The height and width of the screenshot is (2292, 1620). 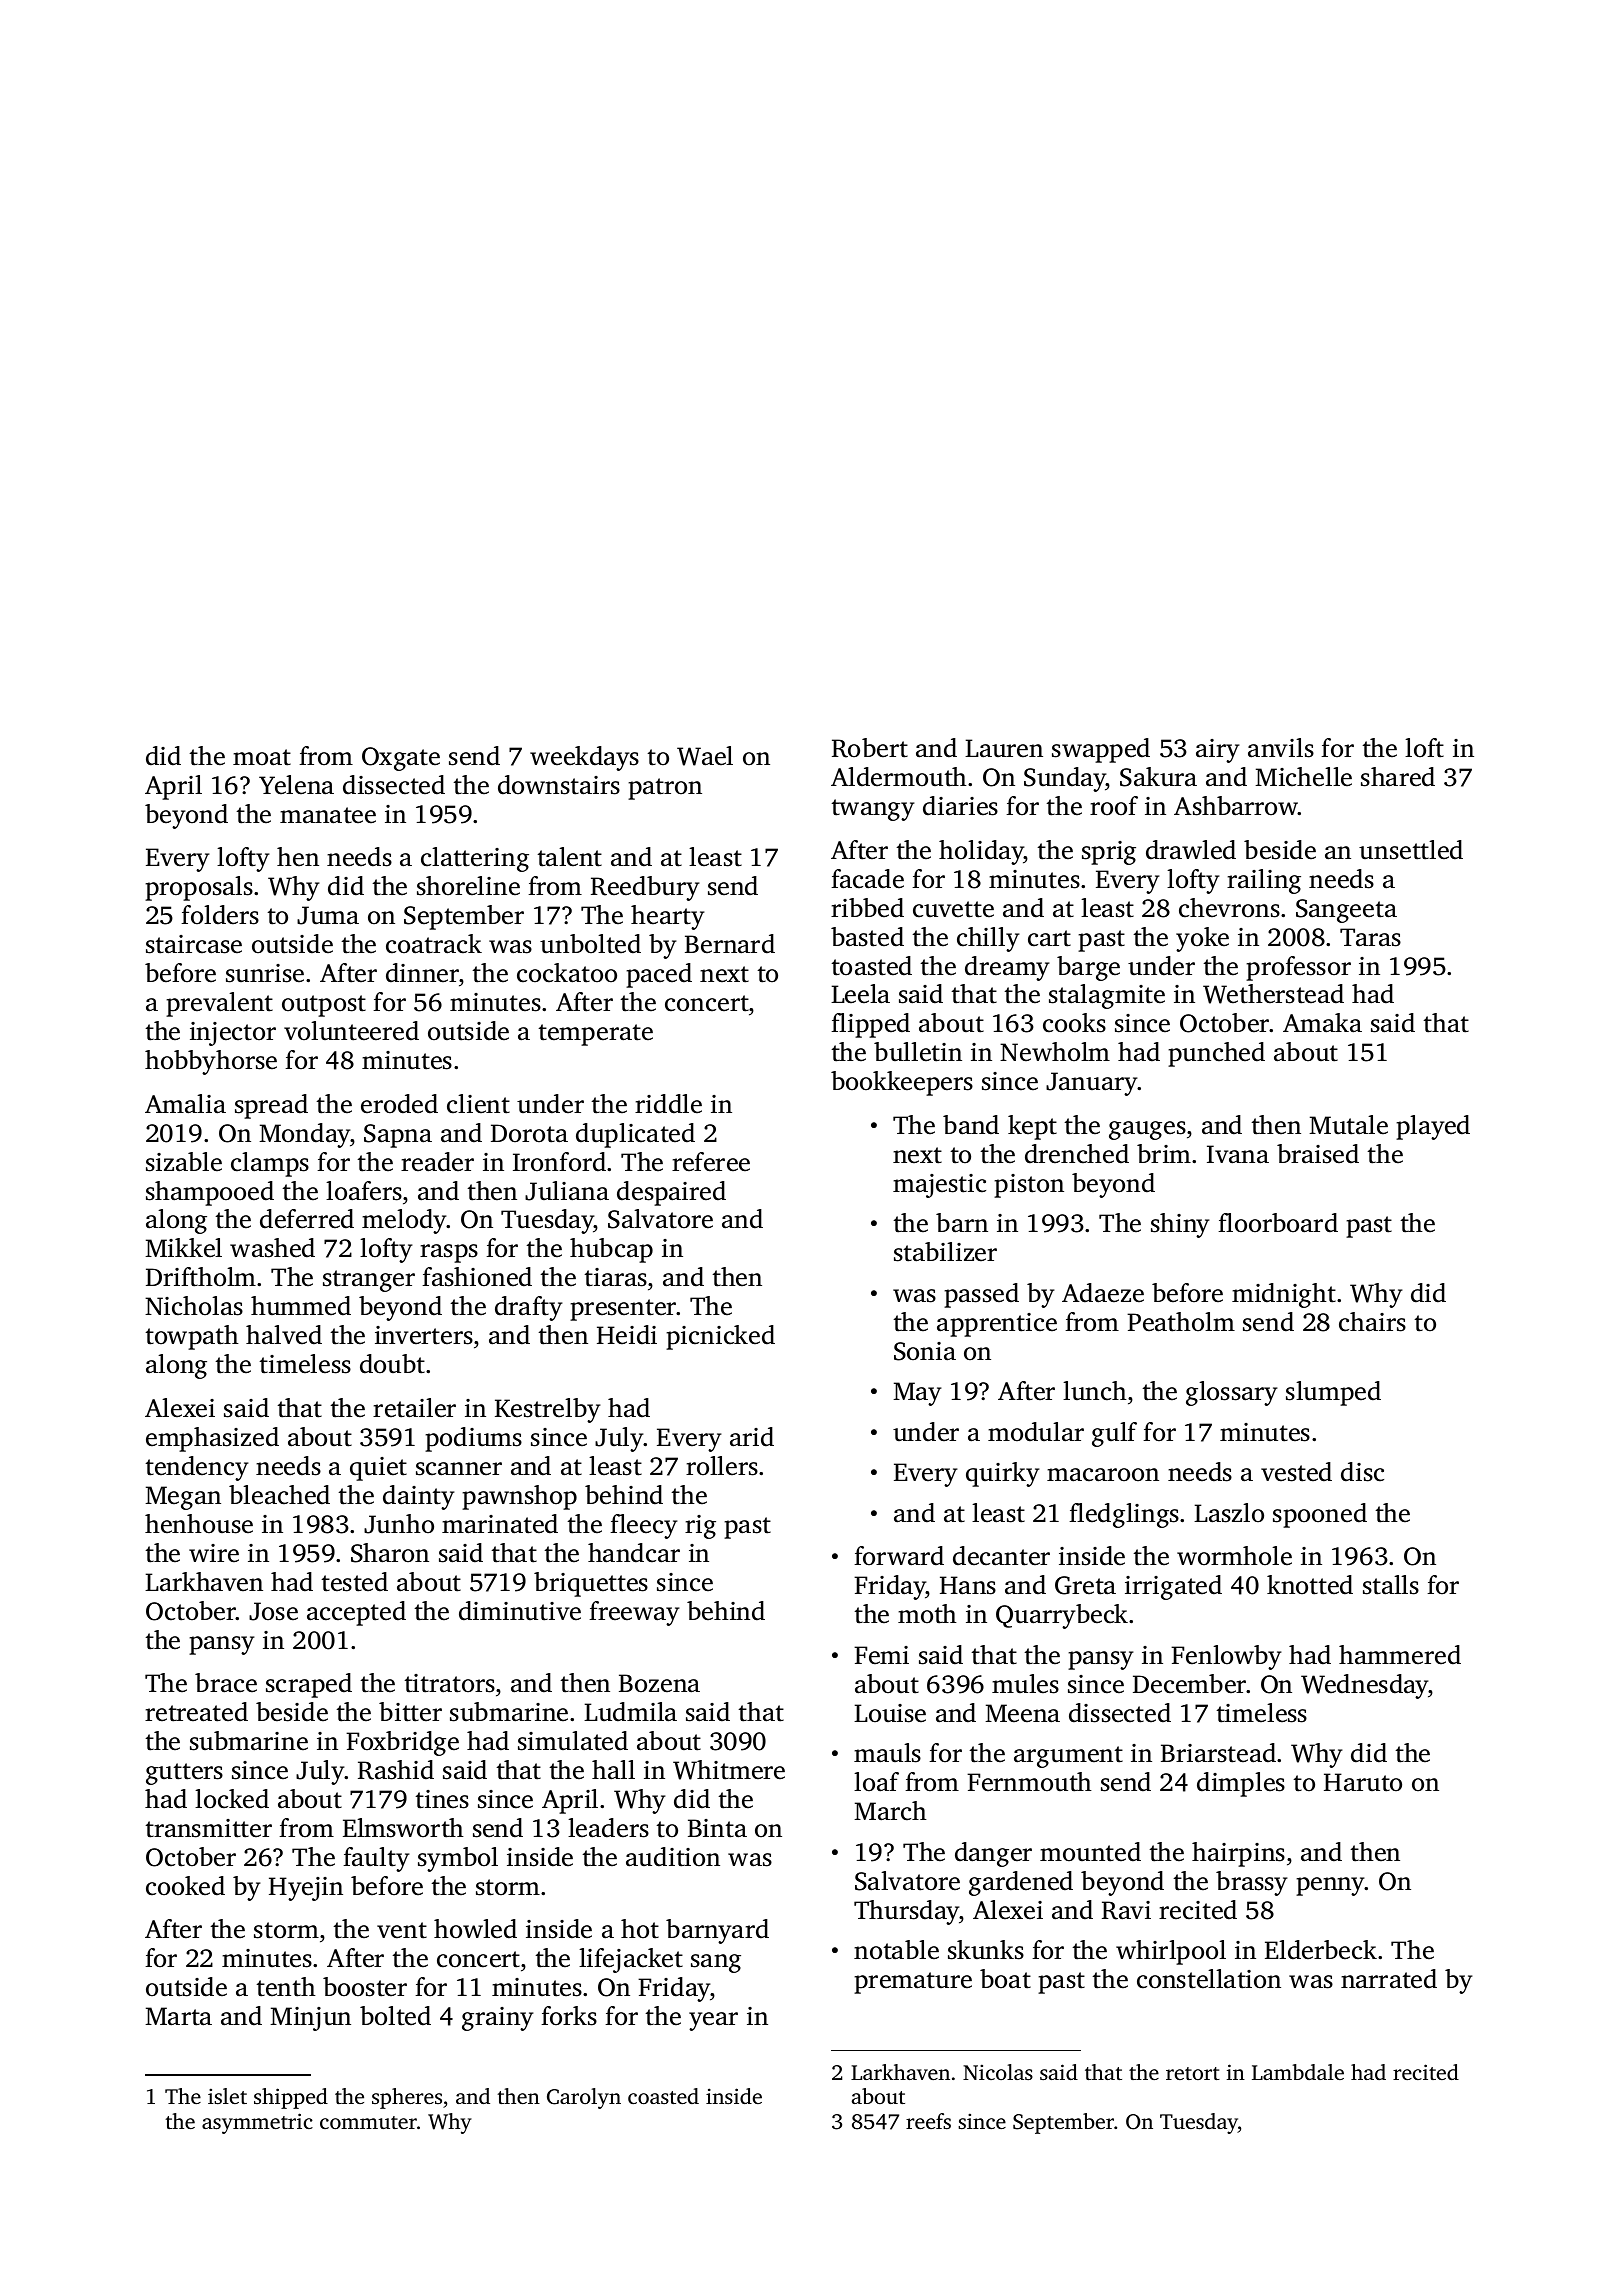 I want to click on Lambdale, so click(x=1298, y=2072).
